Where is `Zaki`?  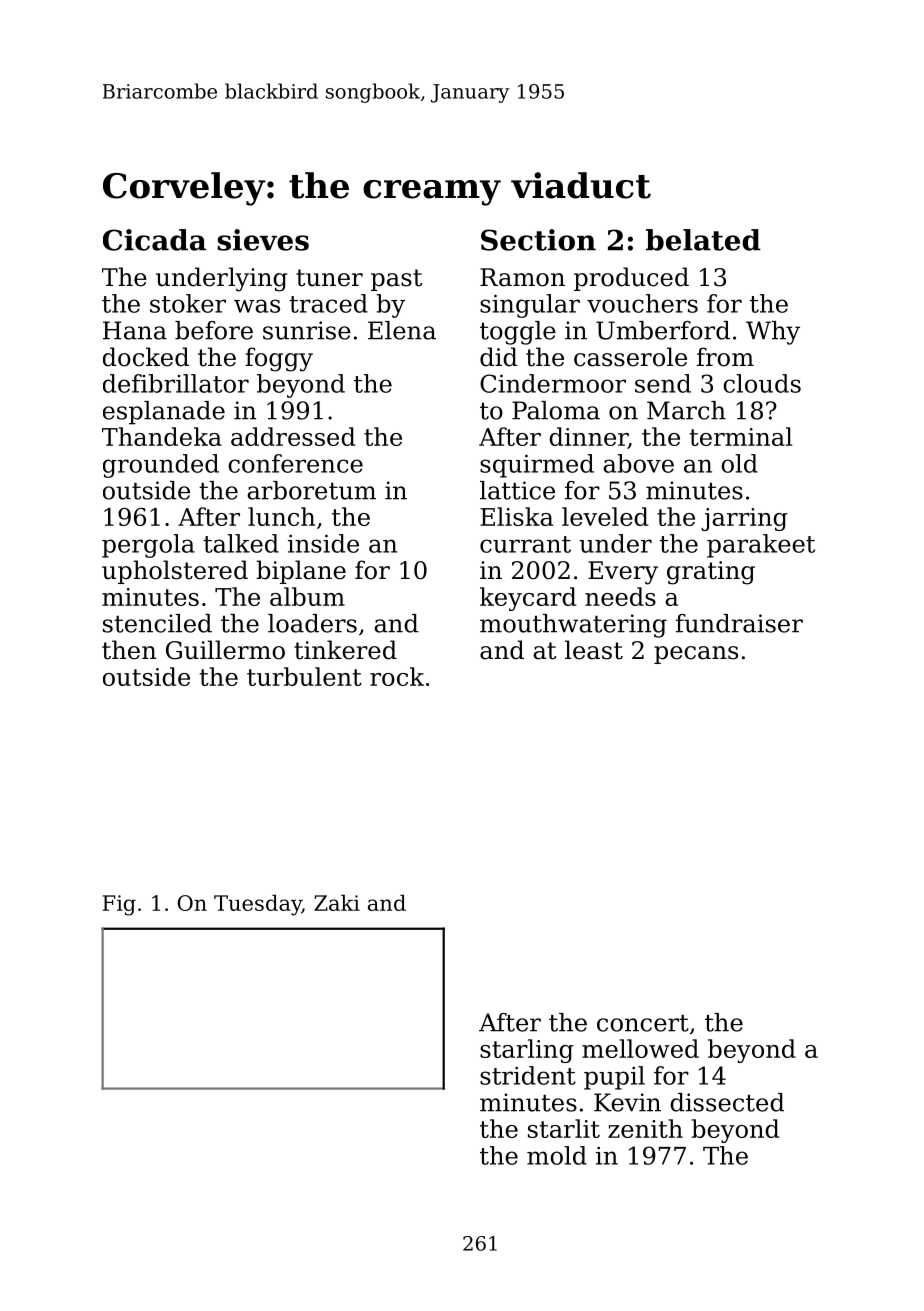
Zaki is located at coordinates (337, 902).
